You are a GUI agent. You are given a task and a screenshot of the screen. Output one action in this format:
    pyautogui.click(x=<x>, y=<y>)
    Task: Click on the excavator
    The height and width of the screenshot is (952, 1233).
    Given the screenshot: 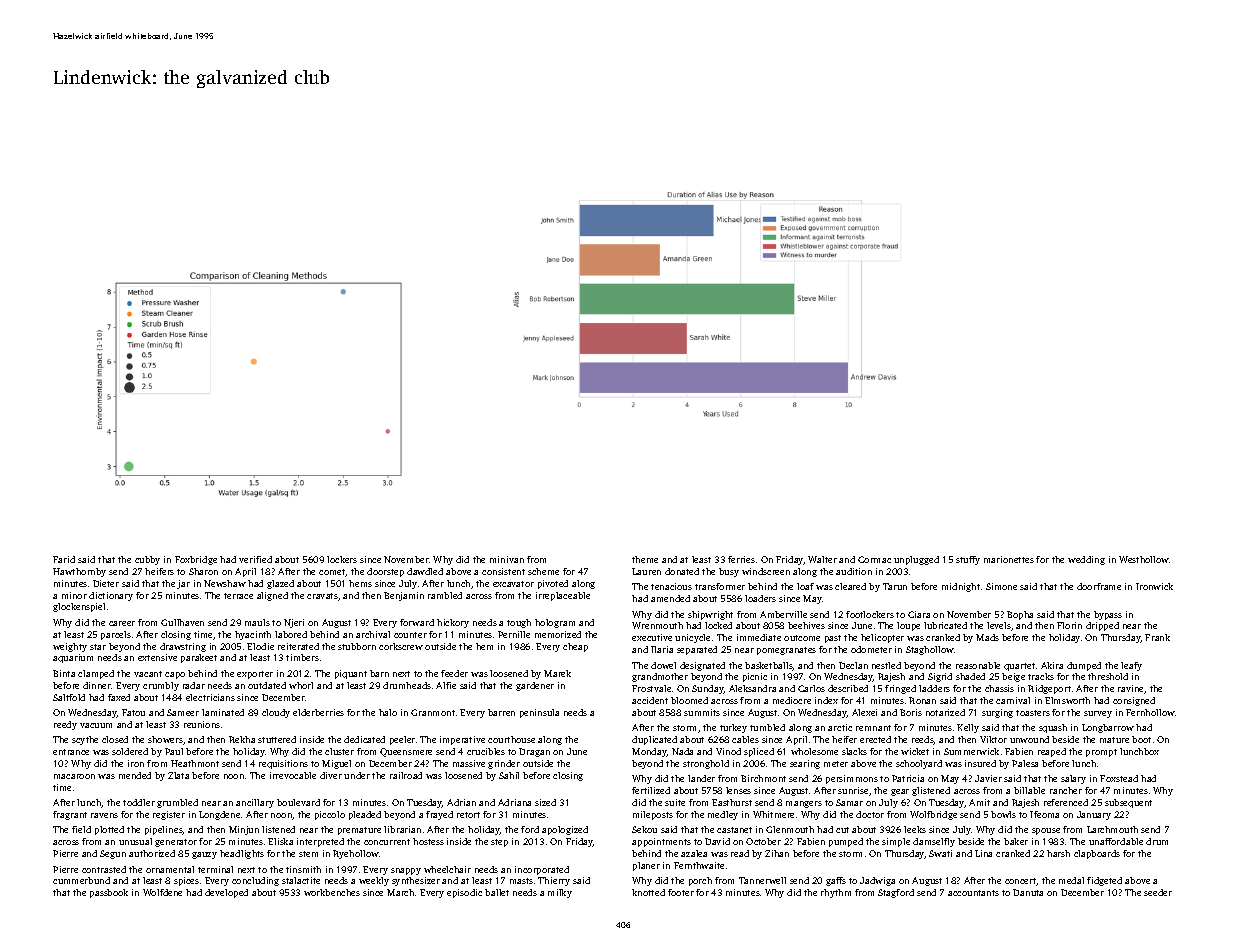 What is the action you would take?
    pyautogui.click(x=513, y=584)
